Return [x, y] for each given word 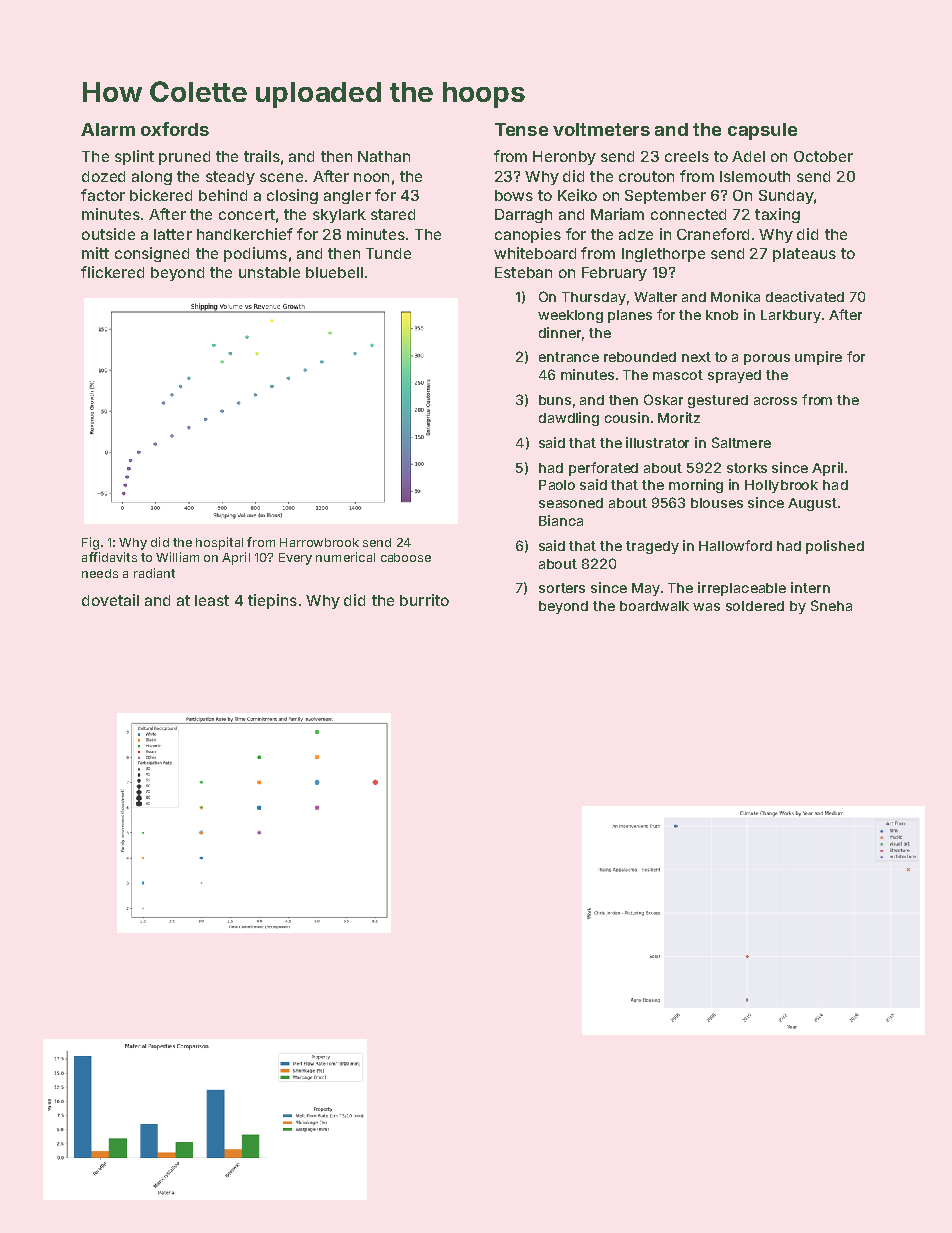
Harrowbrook [319, 542]
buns [555, 400]
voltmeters [601, 129]
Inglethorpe [663, 255]
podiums [255, 254]
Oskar [663, 399]
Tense [521, 129]
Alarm [108, 129]
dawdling [569, 419]
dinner [560, 332]
